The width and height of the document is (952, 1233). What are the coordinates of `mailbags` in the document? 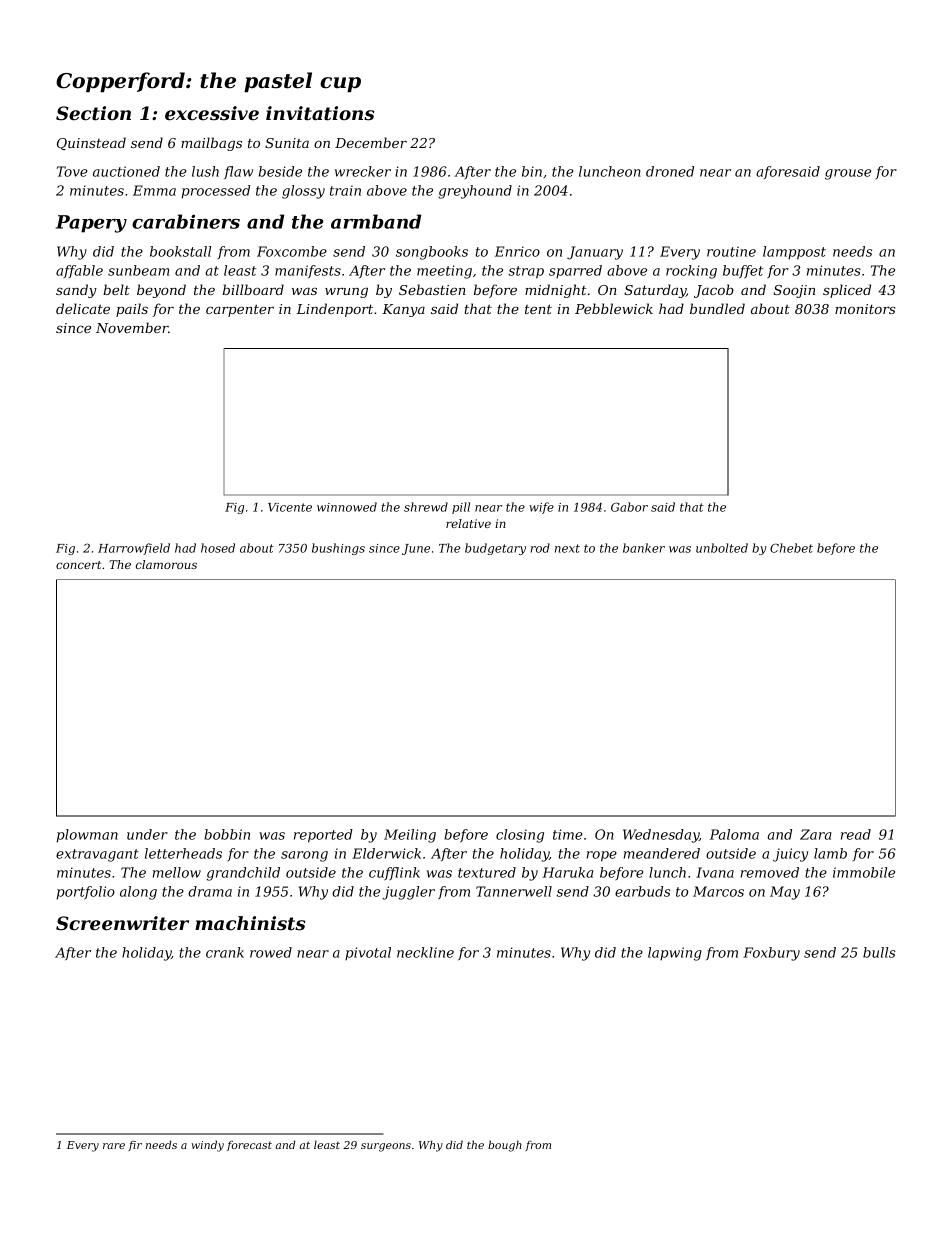 It's located at (211, 144).
